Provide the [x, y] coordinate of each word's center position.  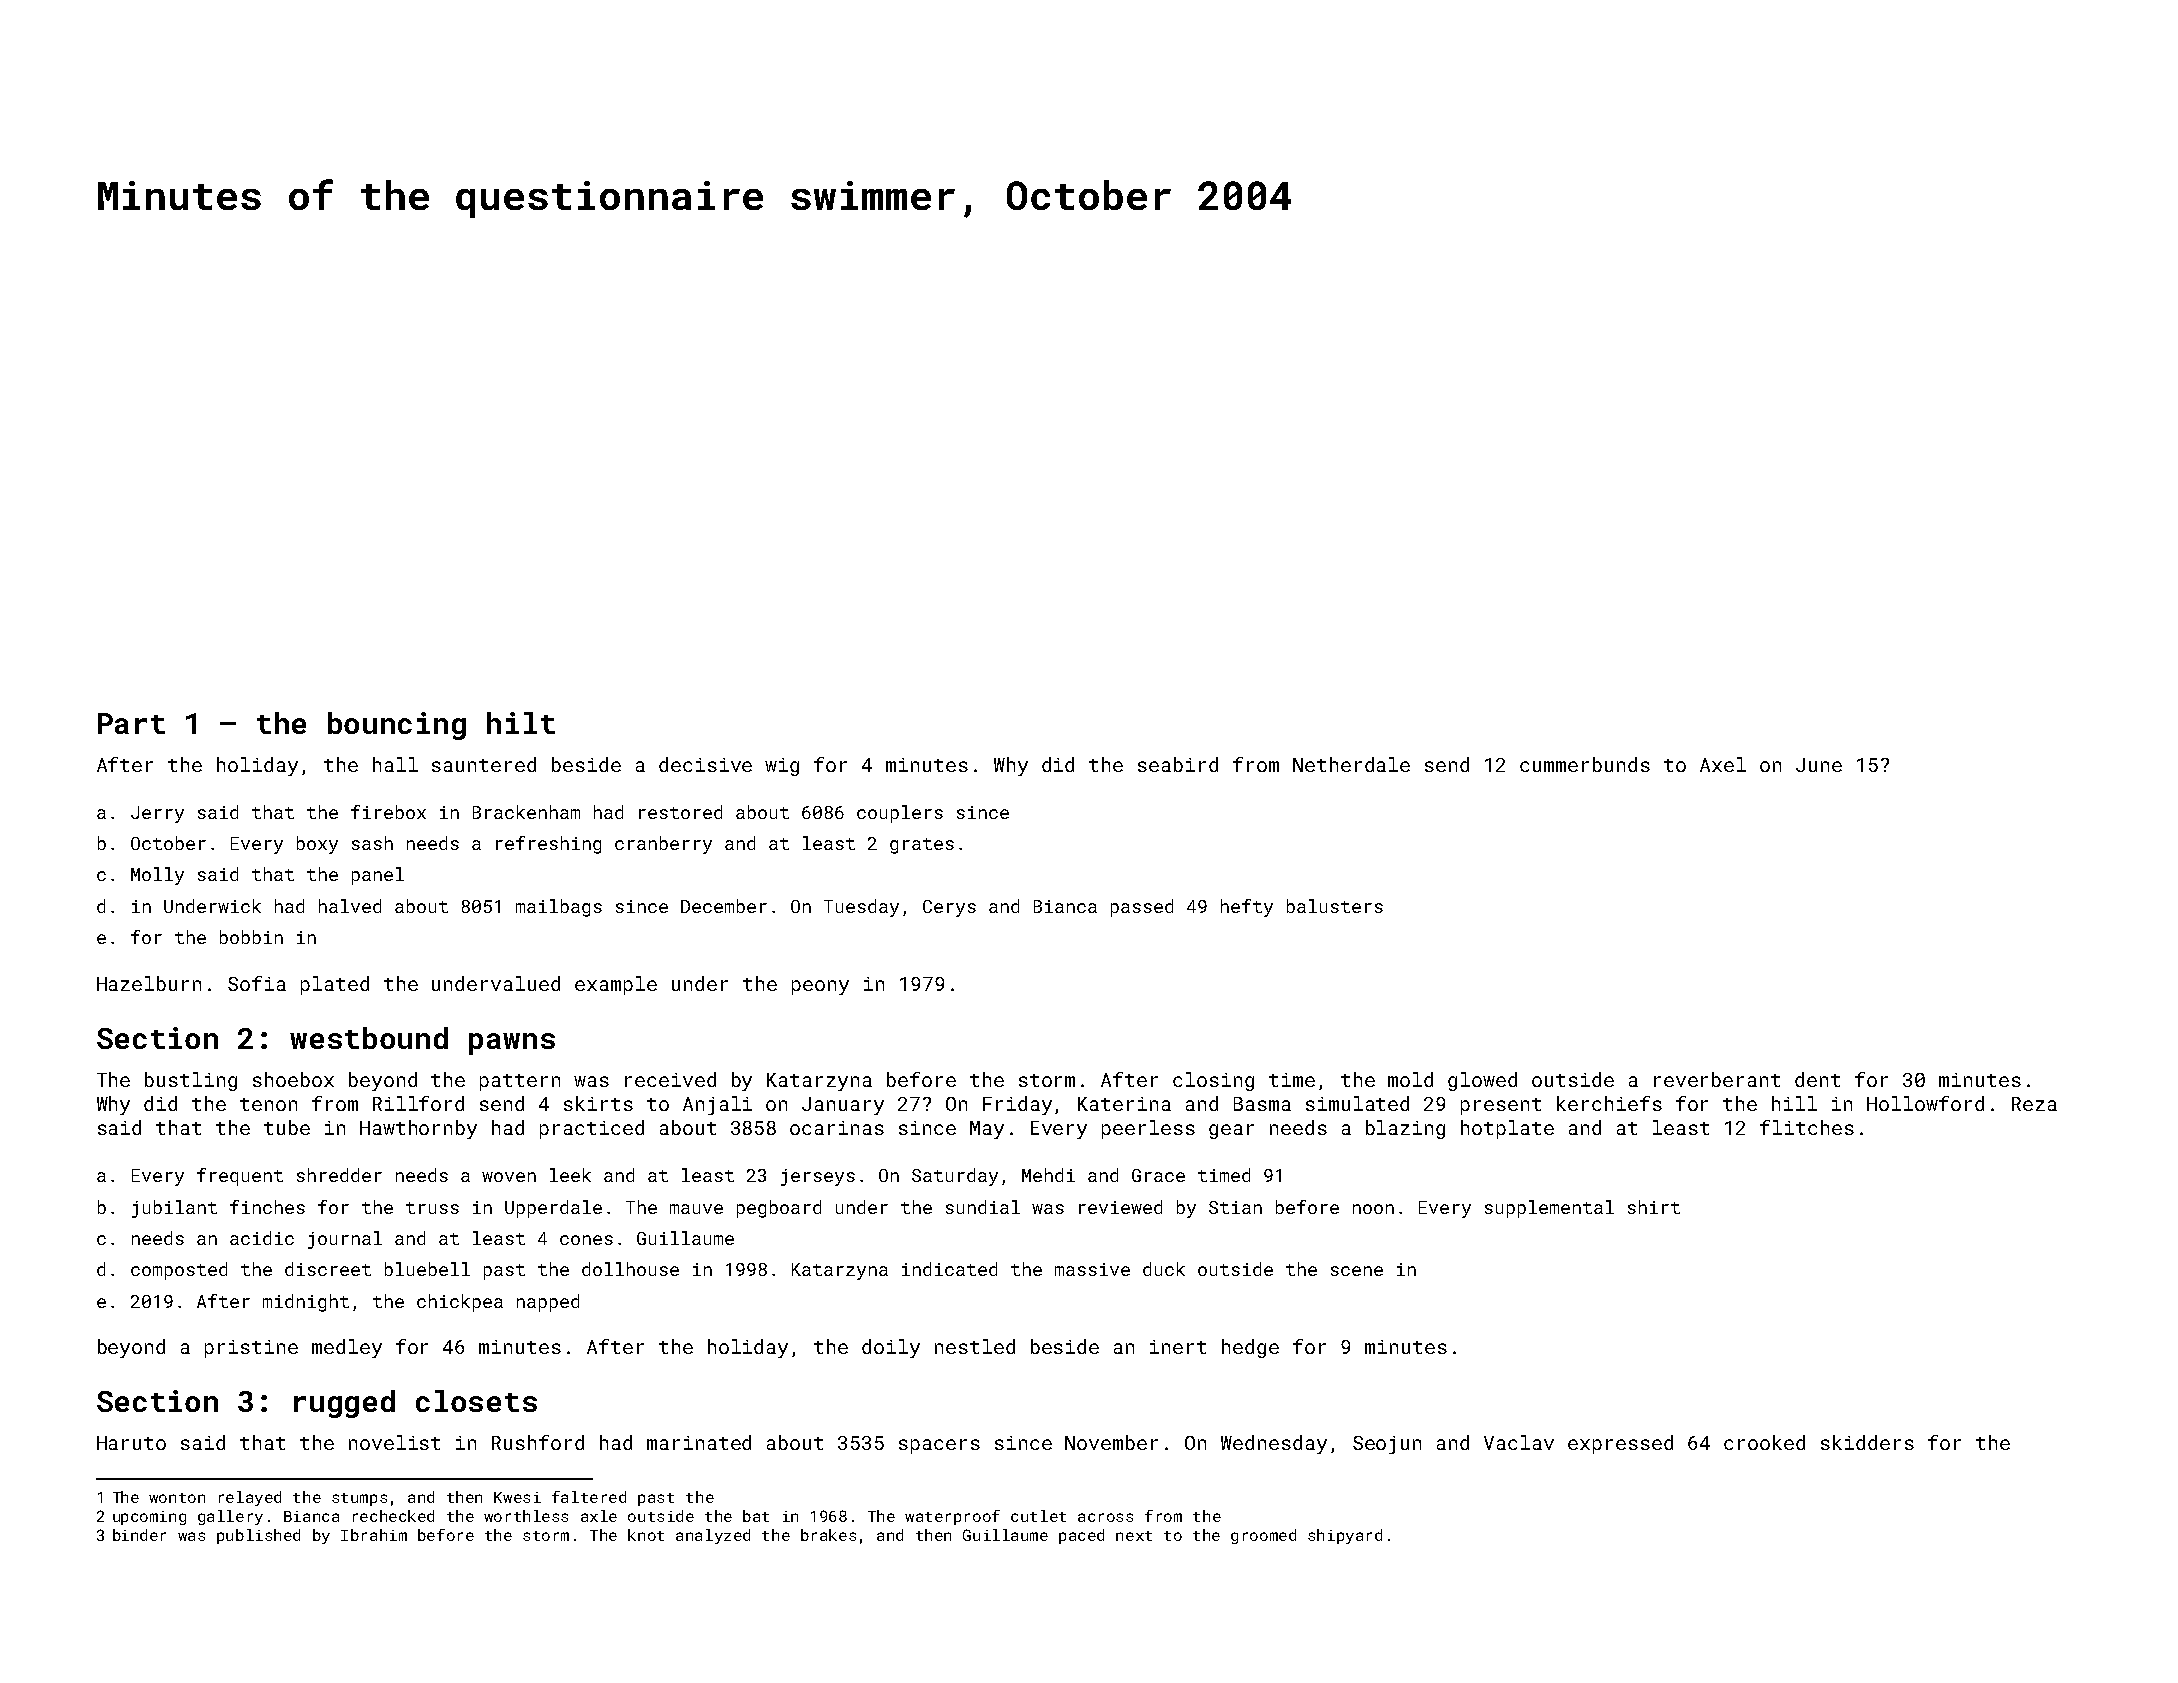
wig [782, 767]
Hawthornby [418, 1129]
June [1819, 765]
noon [1373, 1209]
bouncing [397, 726]
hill [1794, 1103]
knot [646, 1535]
